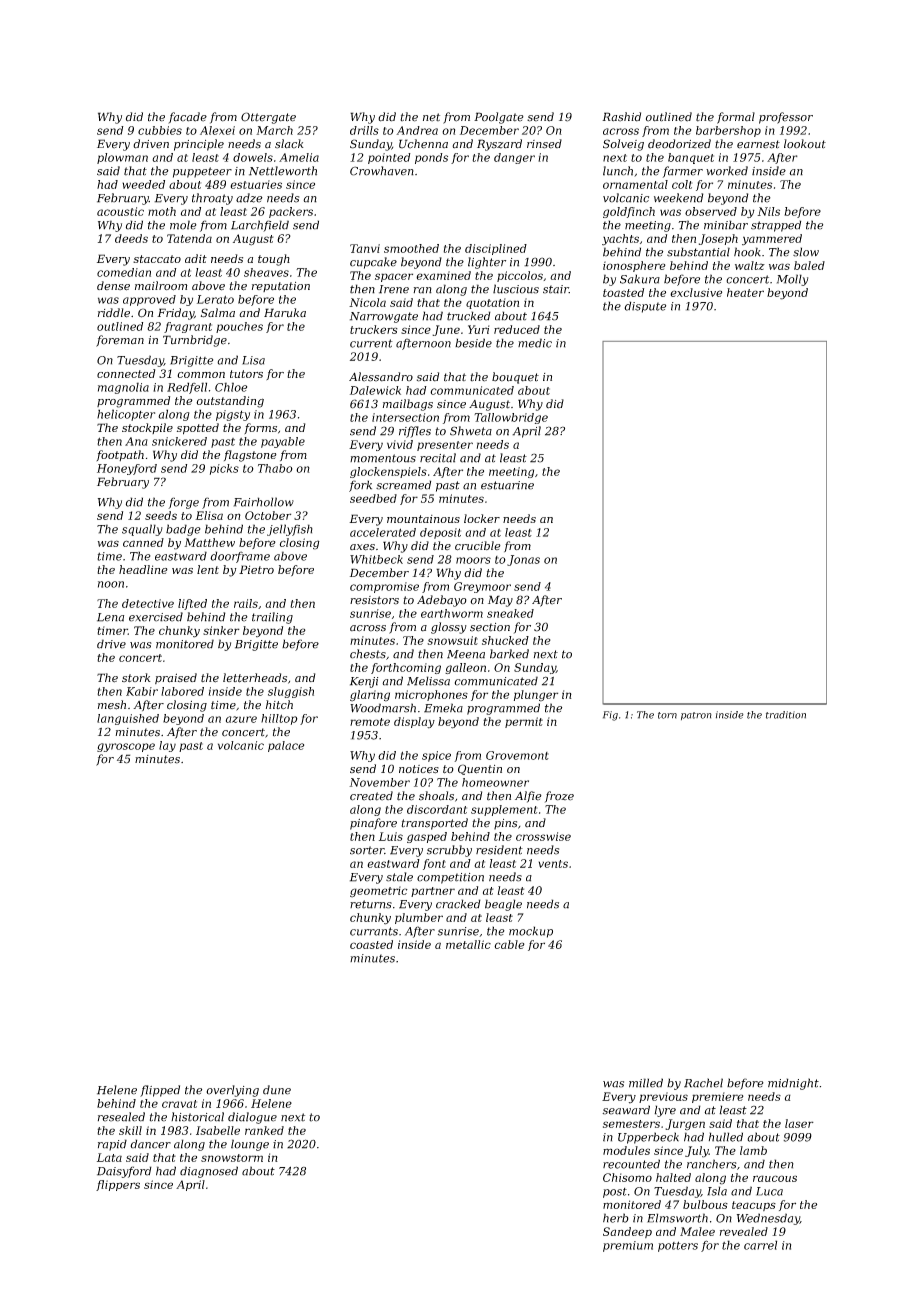  Describe the element at coordinates (793, 1084) in the screenshot. I see `midnight` at that location.
